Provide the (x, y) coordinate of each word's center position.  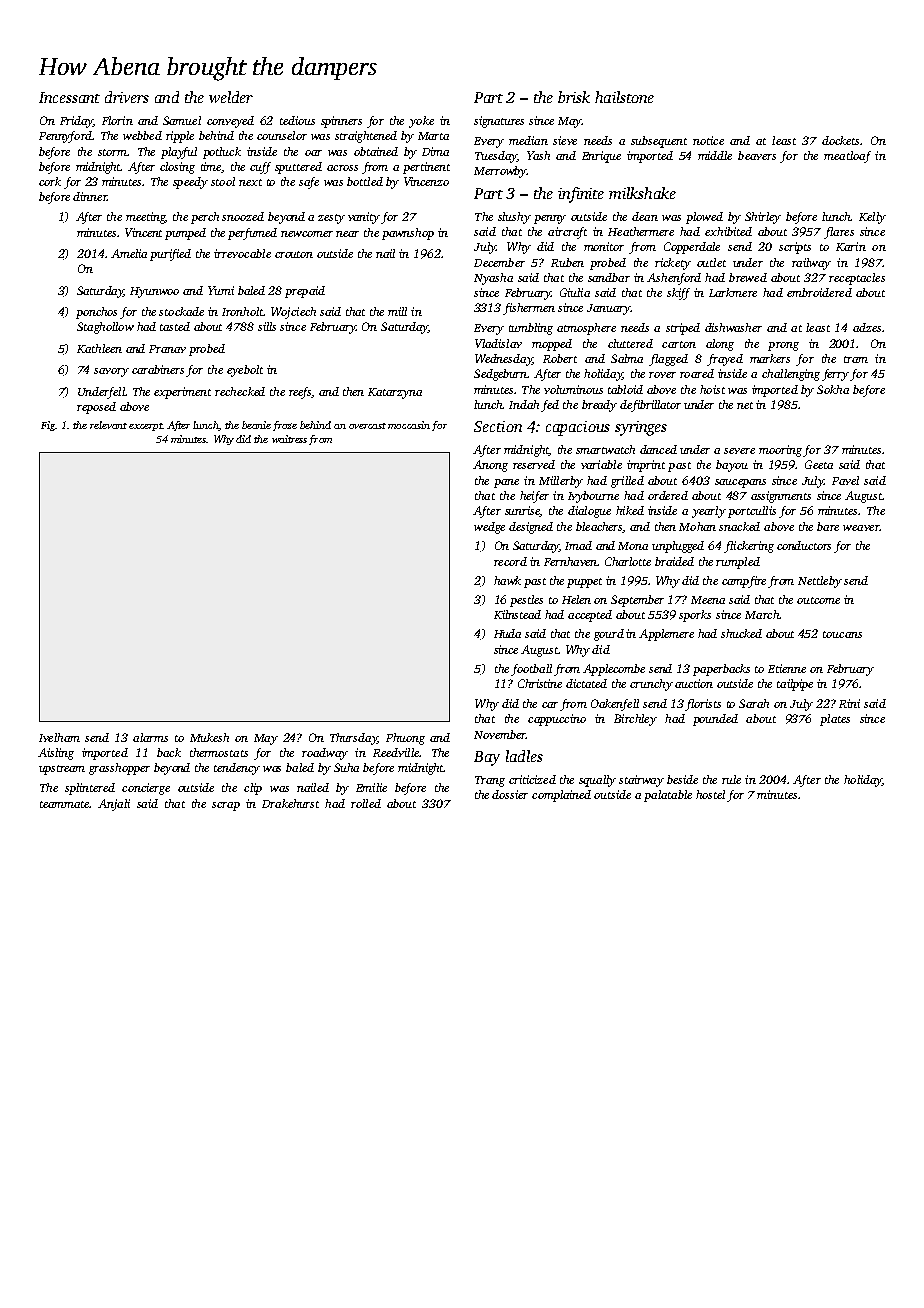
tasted (175, 326)
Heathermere (641, 231)
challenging (791, 375)
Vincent (143, 232)
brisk (574, 97)
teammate (64, 804)
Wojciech (293, 313)
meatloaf (847, 157)
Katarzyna (395, 393)
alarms (150, 737)
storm (112, 152)
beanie (256, 425)
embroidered (819, 292)
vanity (364, 218)
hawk (507, 580)
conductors (804, 545)
